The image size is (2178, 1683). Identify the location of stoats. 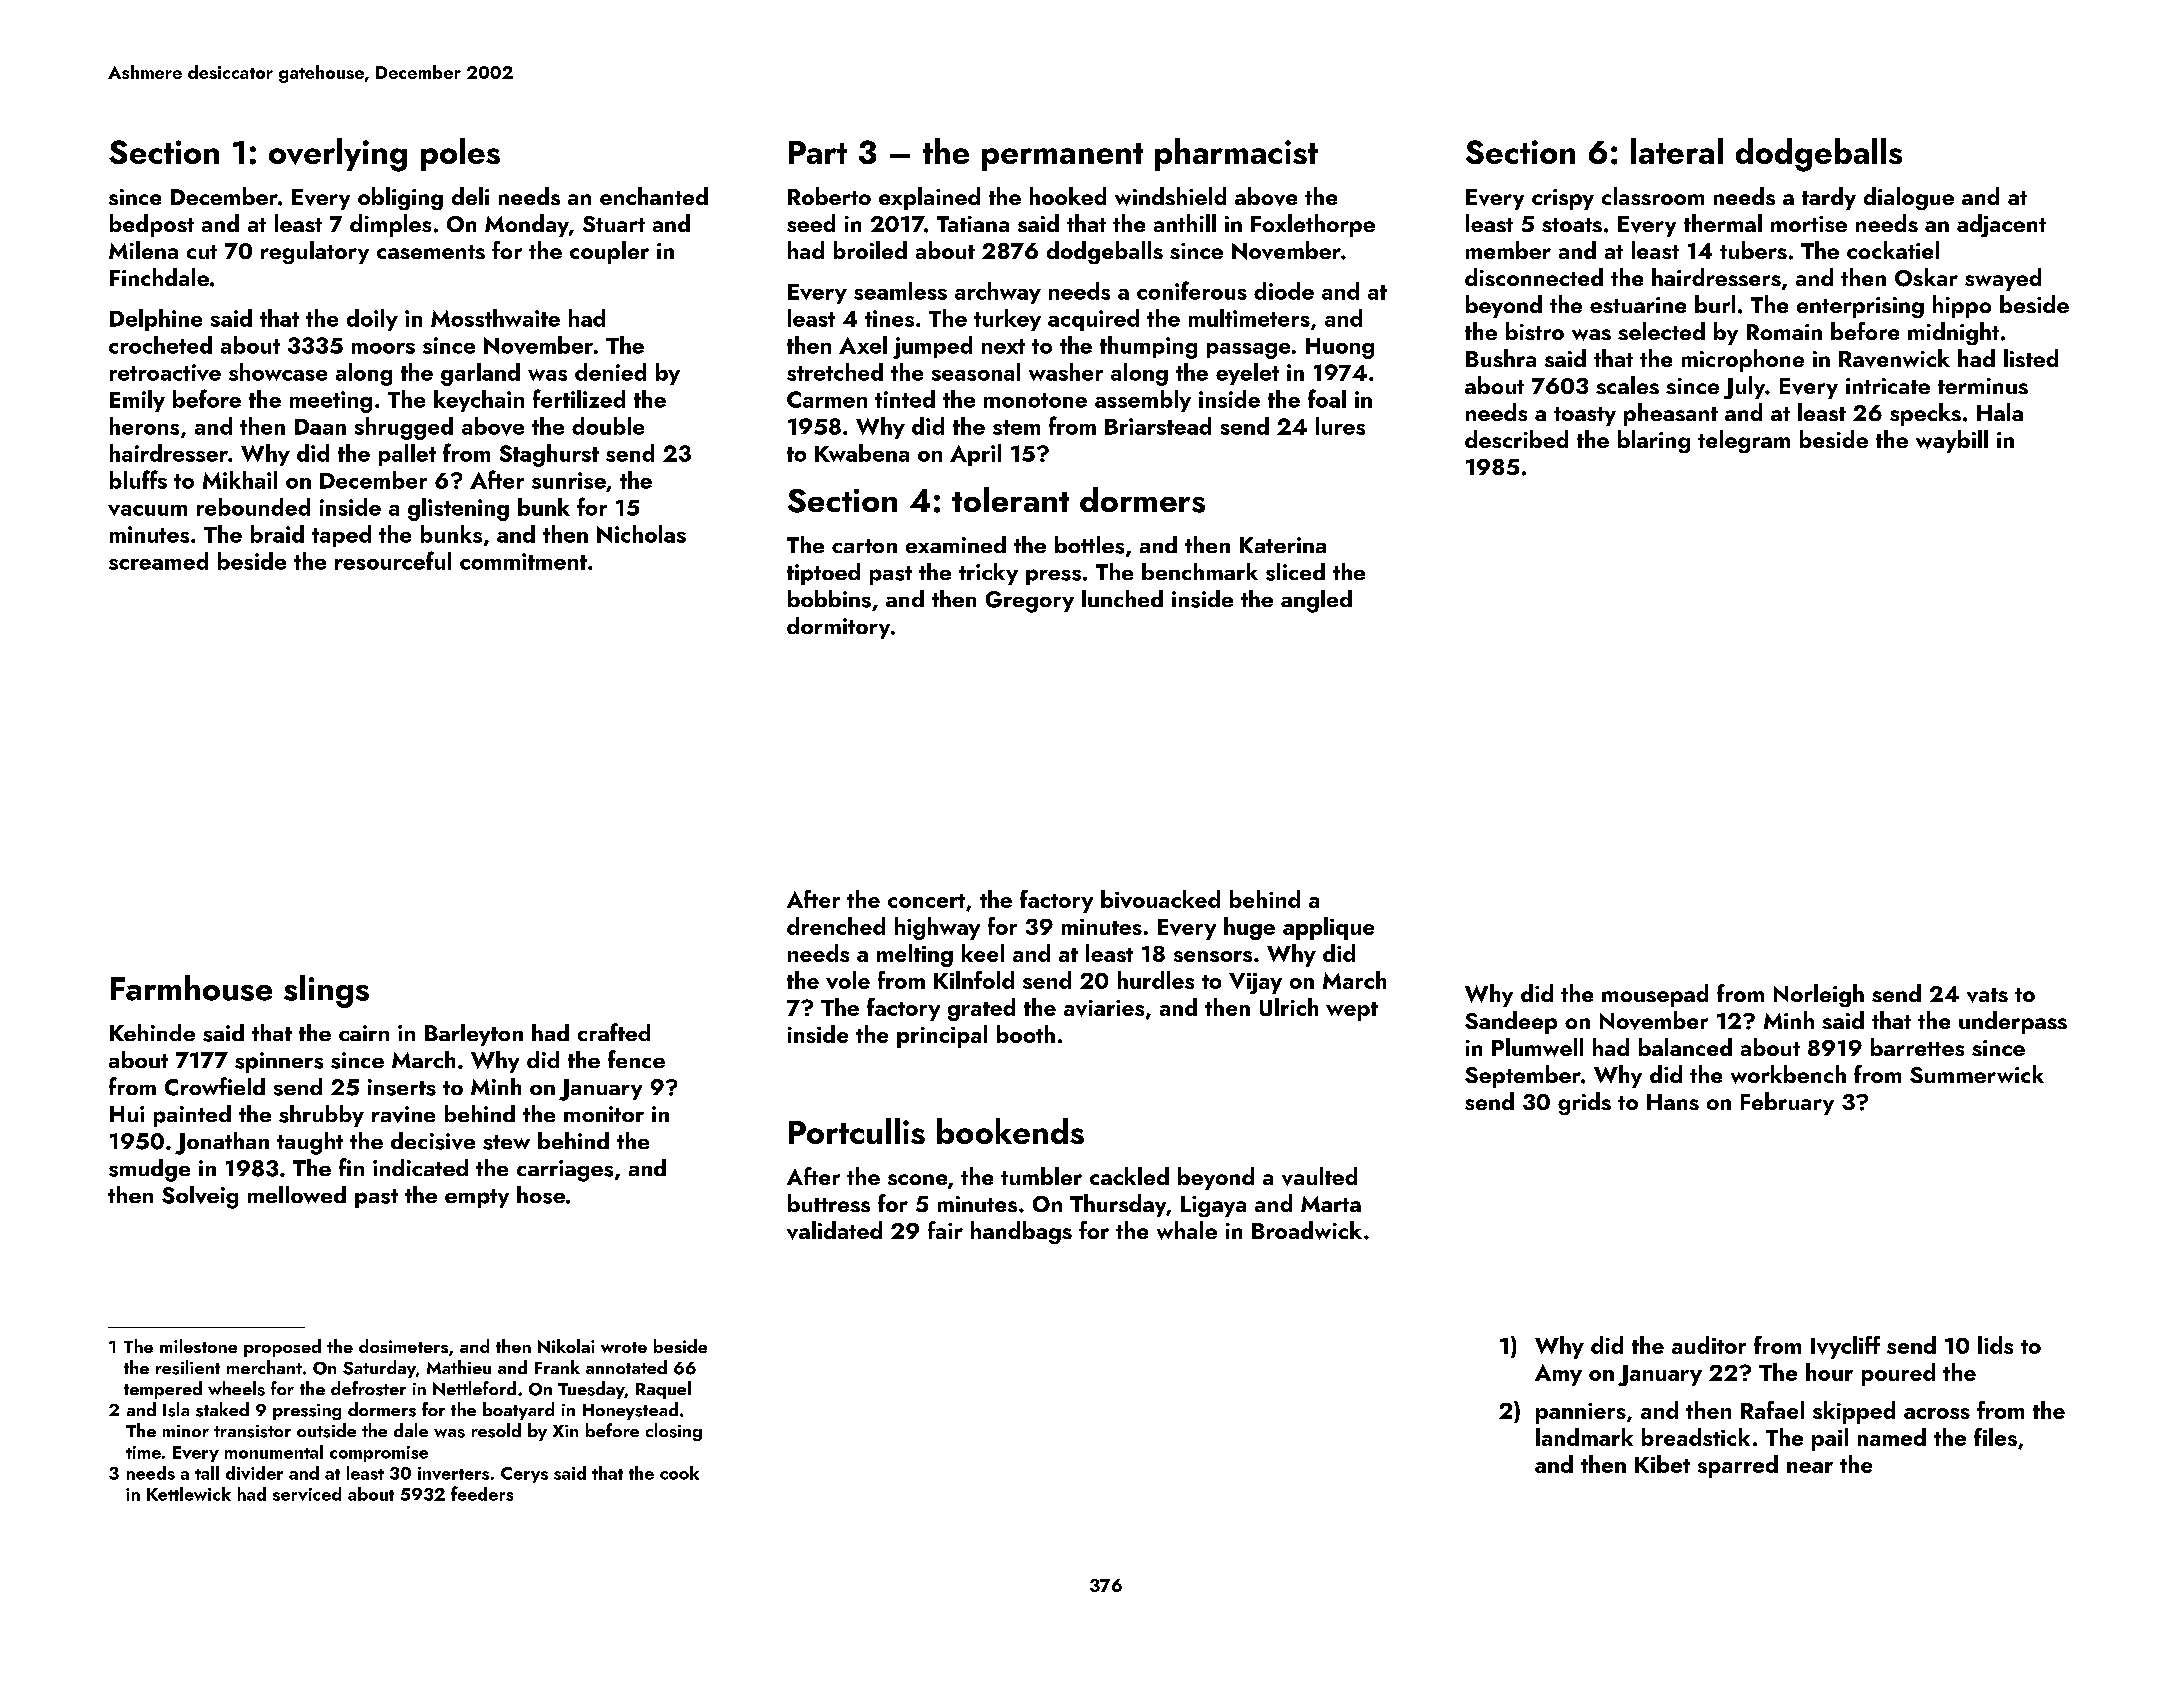
(1572, 225).
